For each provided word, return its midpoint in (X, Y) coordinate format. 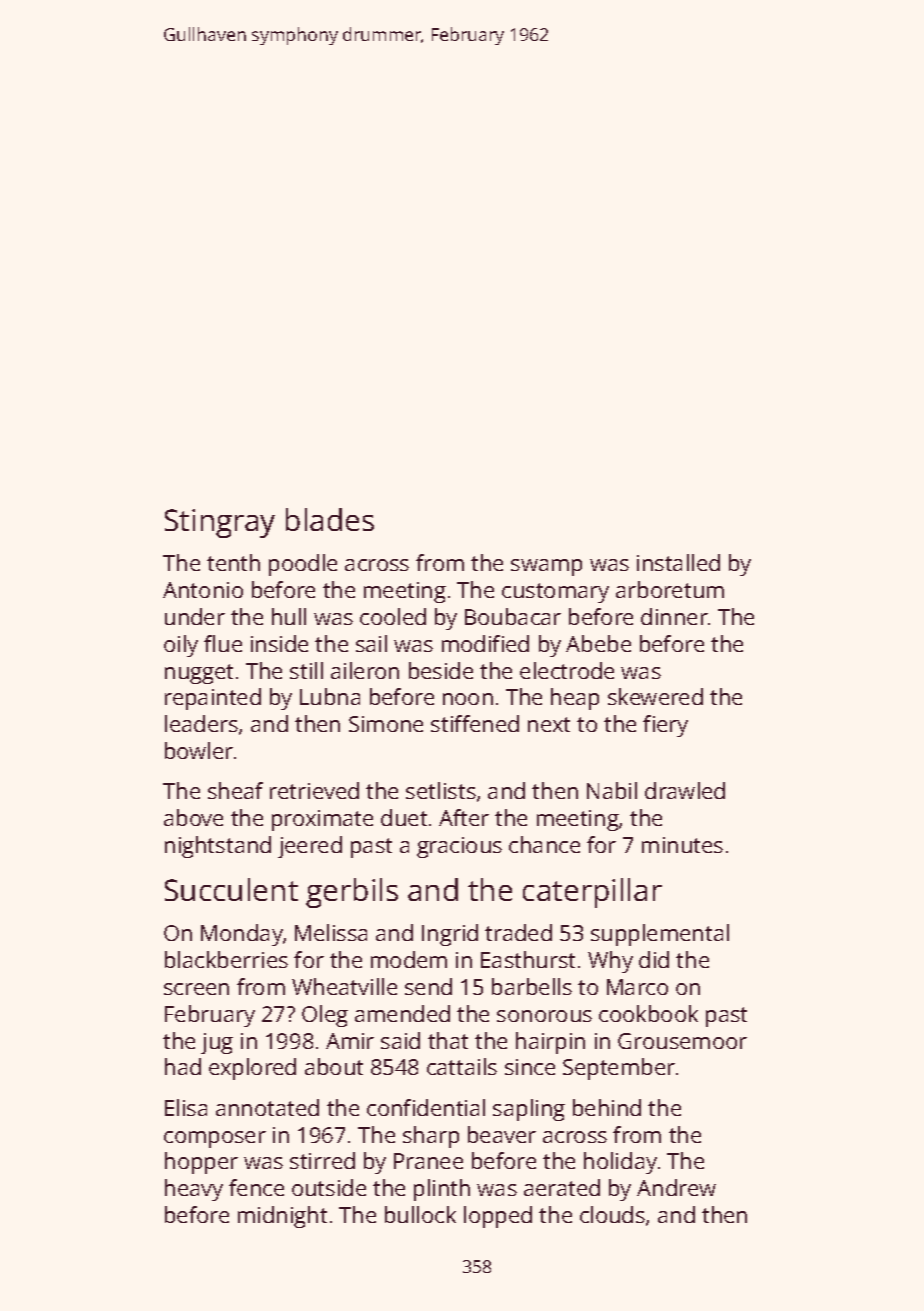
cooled (393, 616)
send (428, 986)
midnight (282, 1217)
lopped (498, 1217)
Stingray (220, 523)
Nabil (612, 790)
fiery (665, 726)
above (193, 817)
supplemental (660, 935)
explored (252, 1069)
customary (555, 593)
